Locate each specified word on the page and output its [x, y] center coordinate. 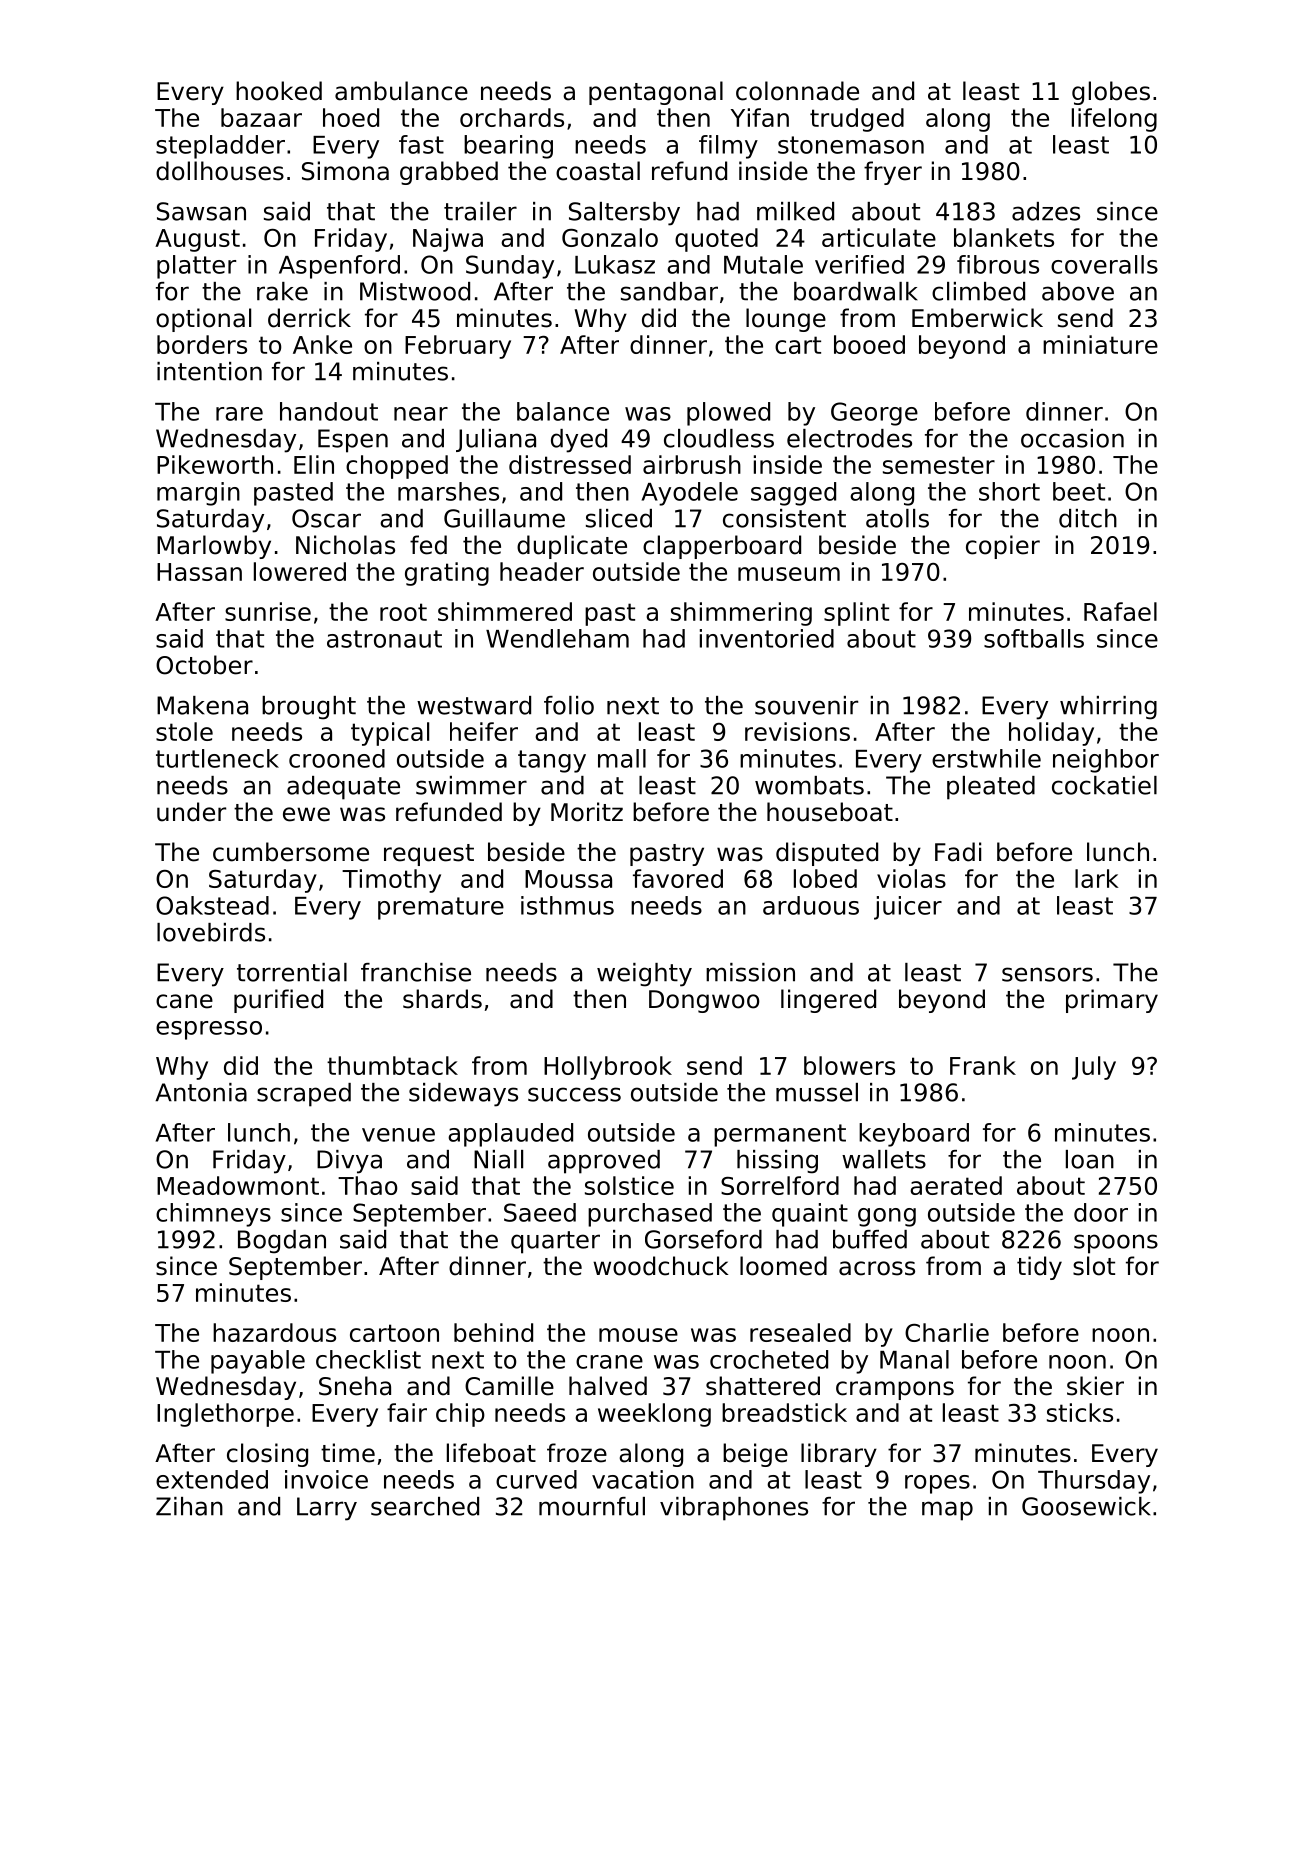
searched [425, 1506]
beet [1079, 491]
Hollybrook [608, 1068]
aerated [956, 1185]
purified [278, 1001]
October [204, 665]
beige [755, 1455]
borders [202, 344]
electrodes [849, 438]
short [1009, 491]
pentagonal [656, 93]
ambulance [401, 91]
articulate [879, 237]
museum [789, 574]
